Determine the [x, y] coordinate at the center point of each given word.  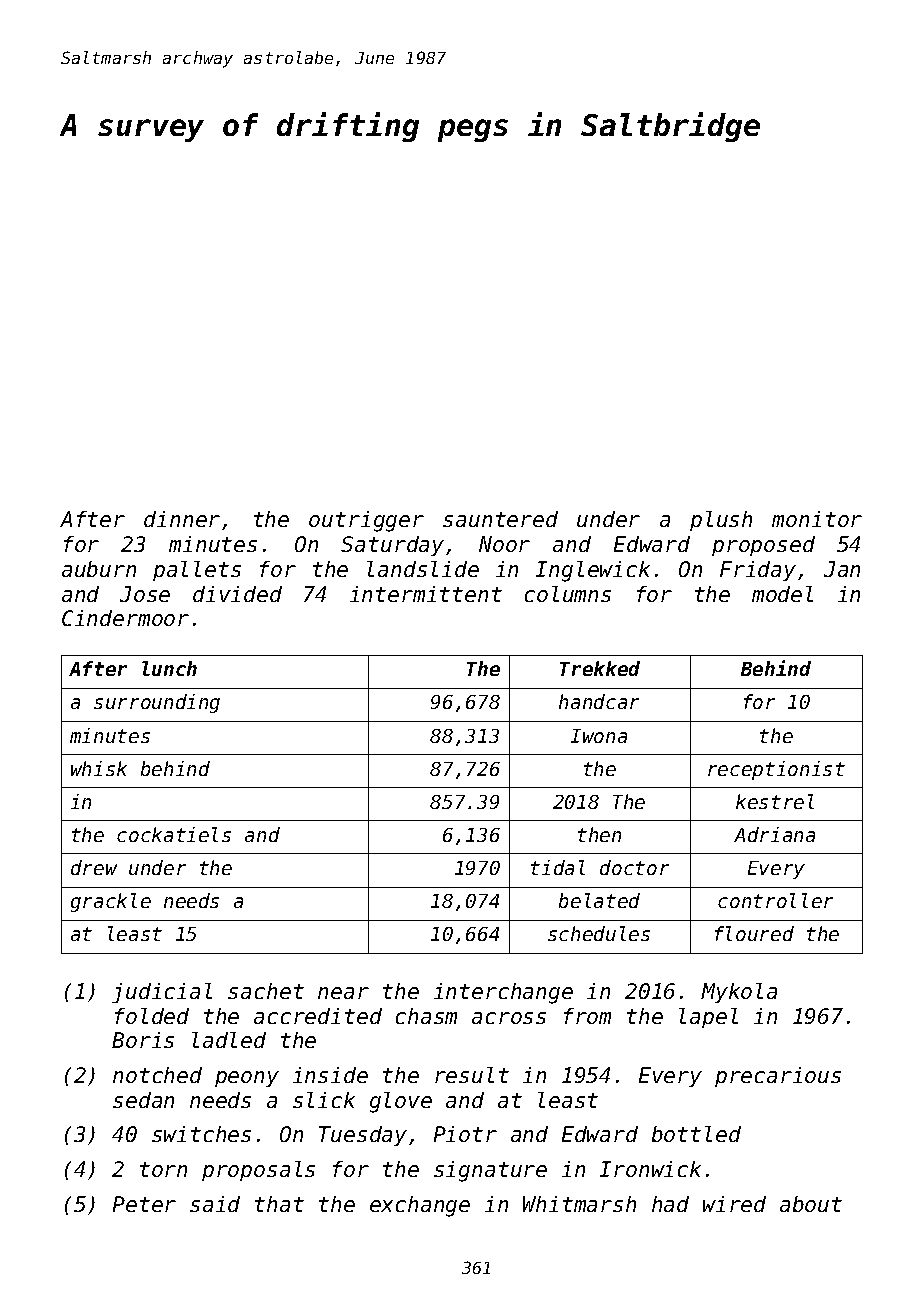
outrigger [366, 521]
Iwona [599, 736]
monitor [817, 519]
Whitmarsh [579, 1204]
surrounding [157, 703]
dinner [182, 519]
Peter [144, 1204]
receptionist [776, 770]
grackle [111, 902]
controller [775, 900]
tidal [558, 867]
